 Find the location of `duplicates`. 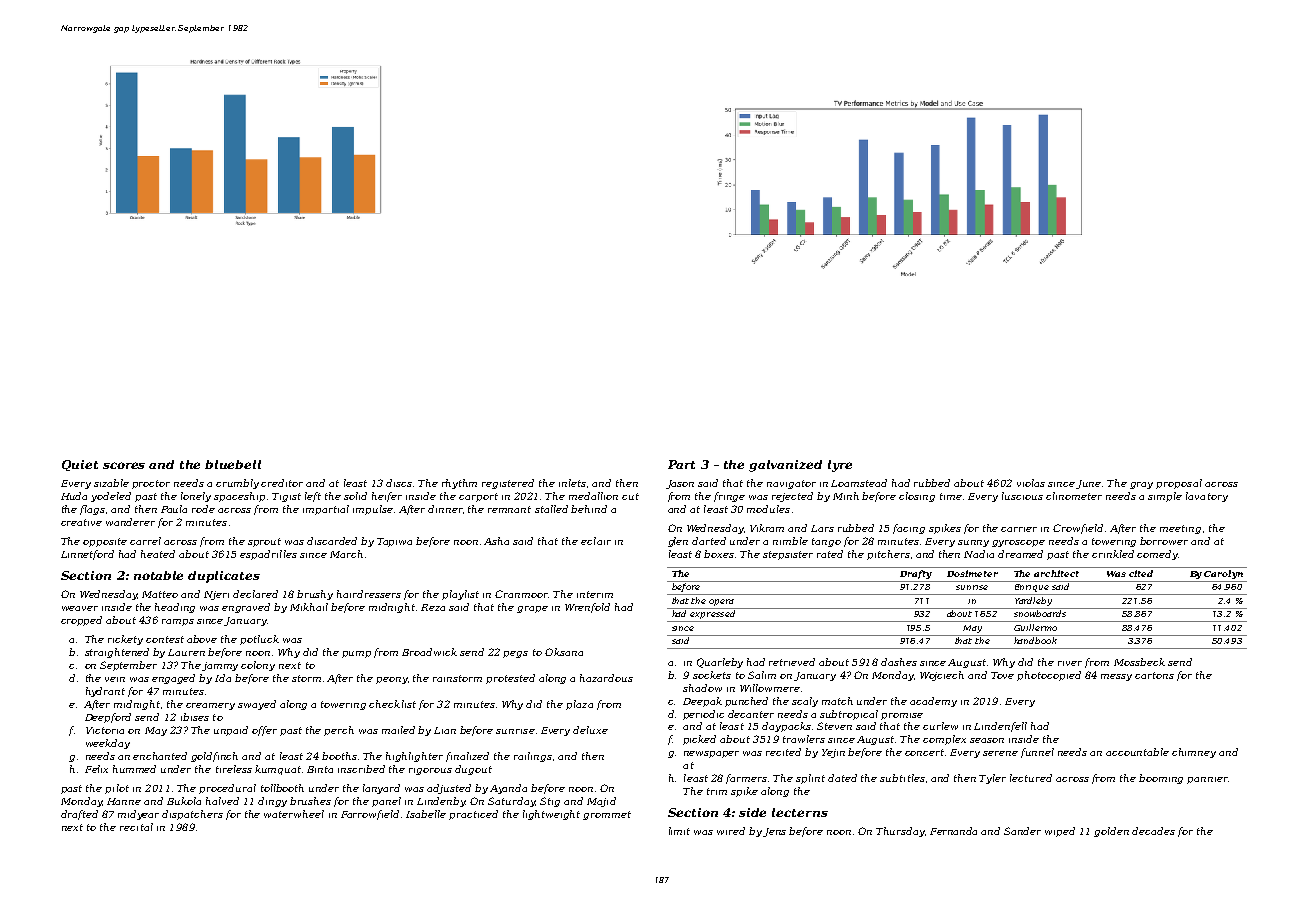

duplicates is located at coordinates (224, 577).
